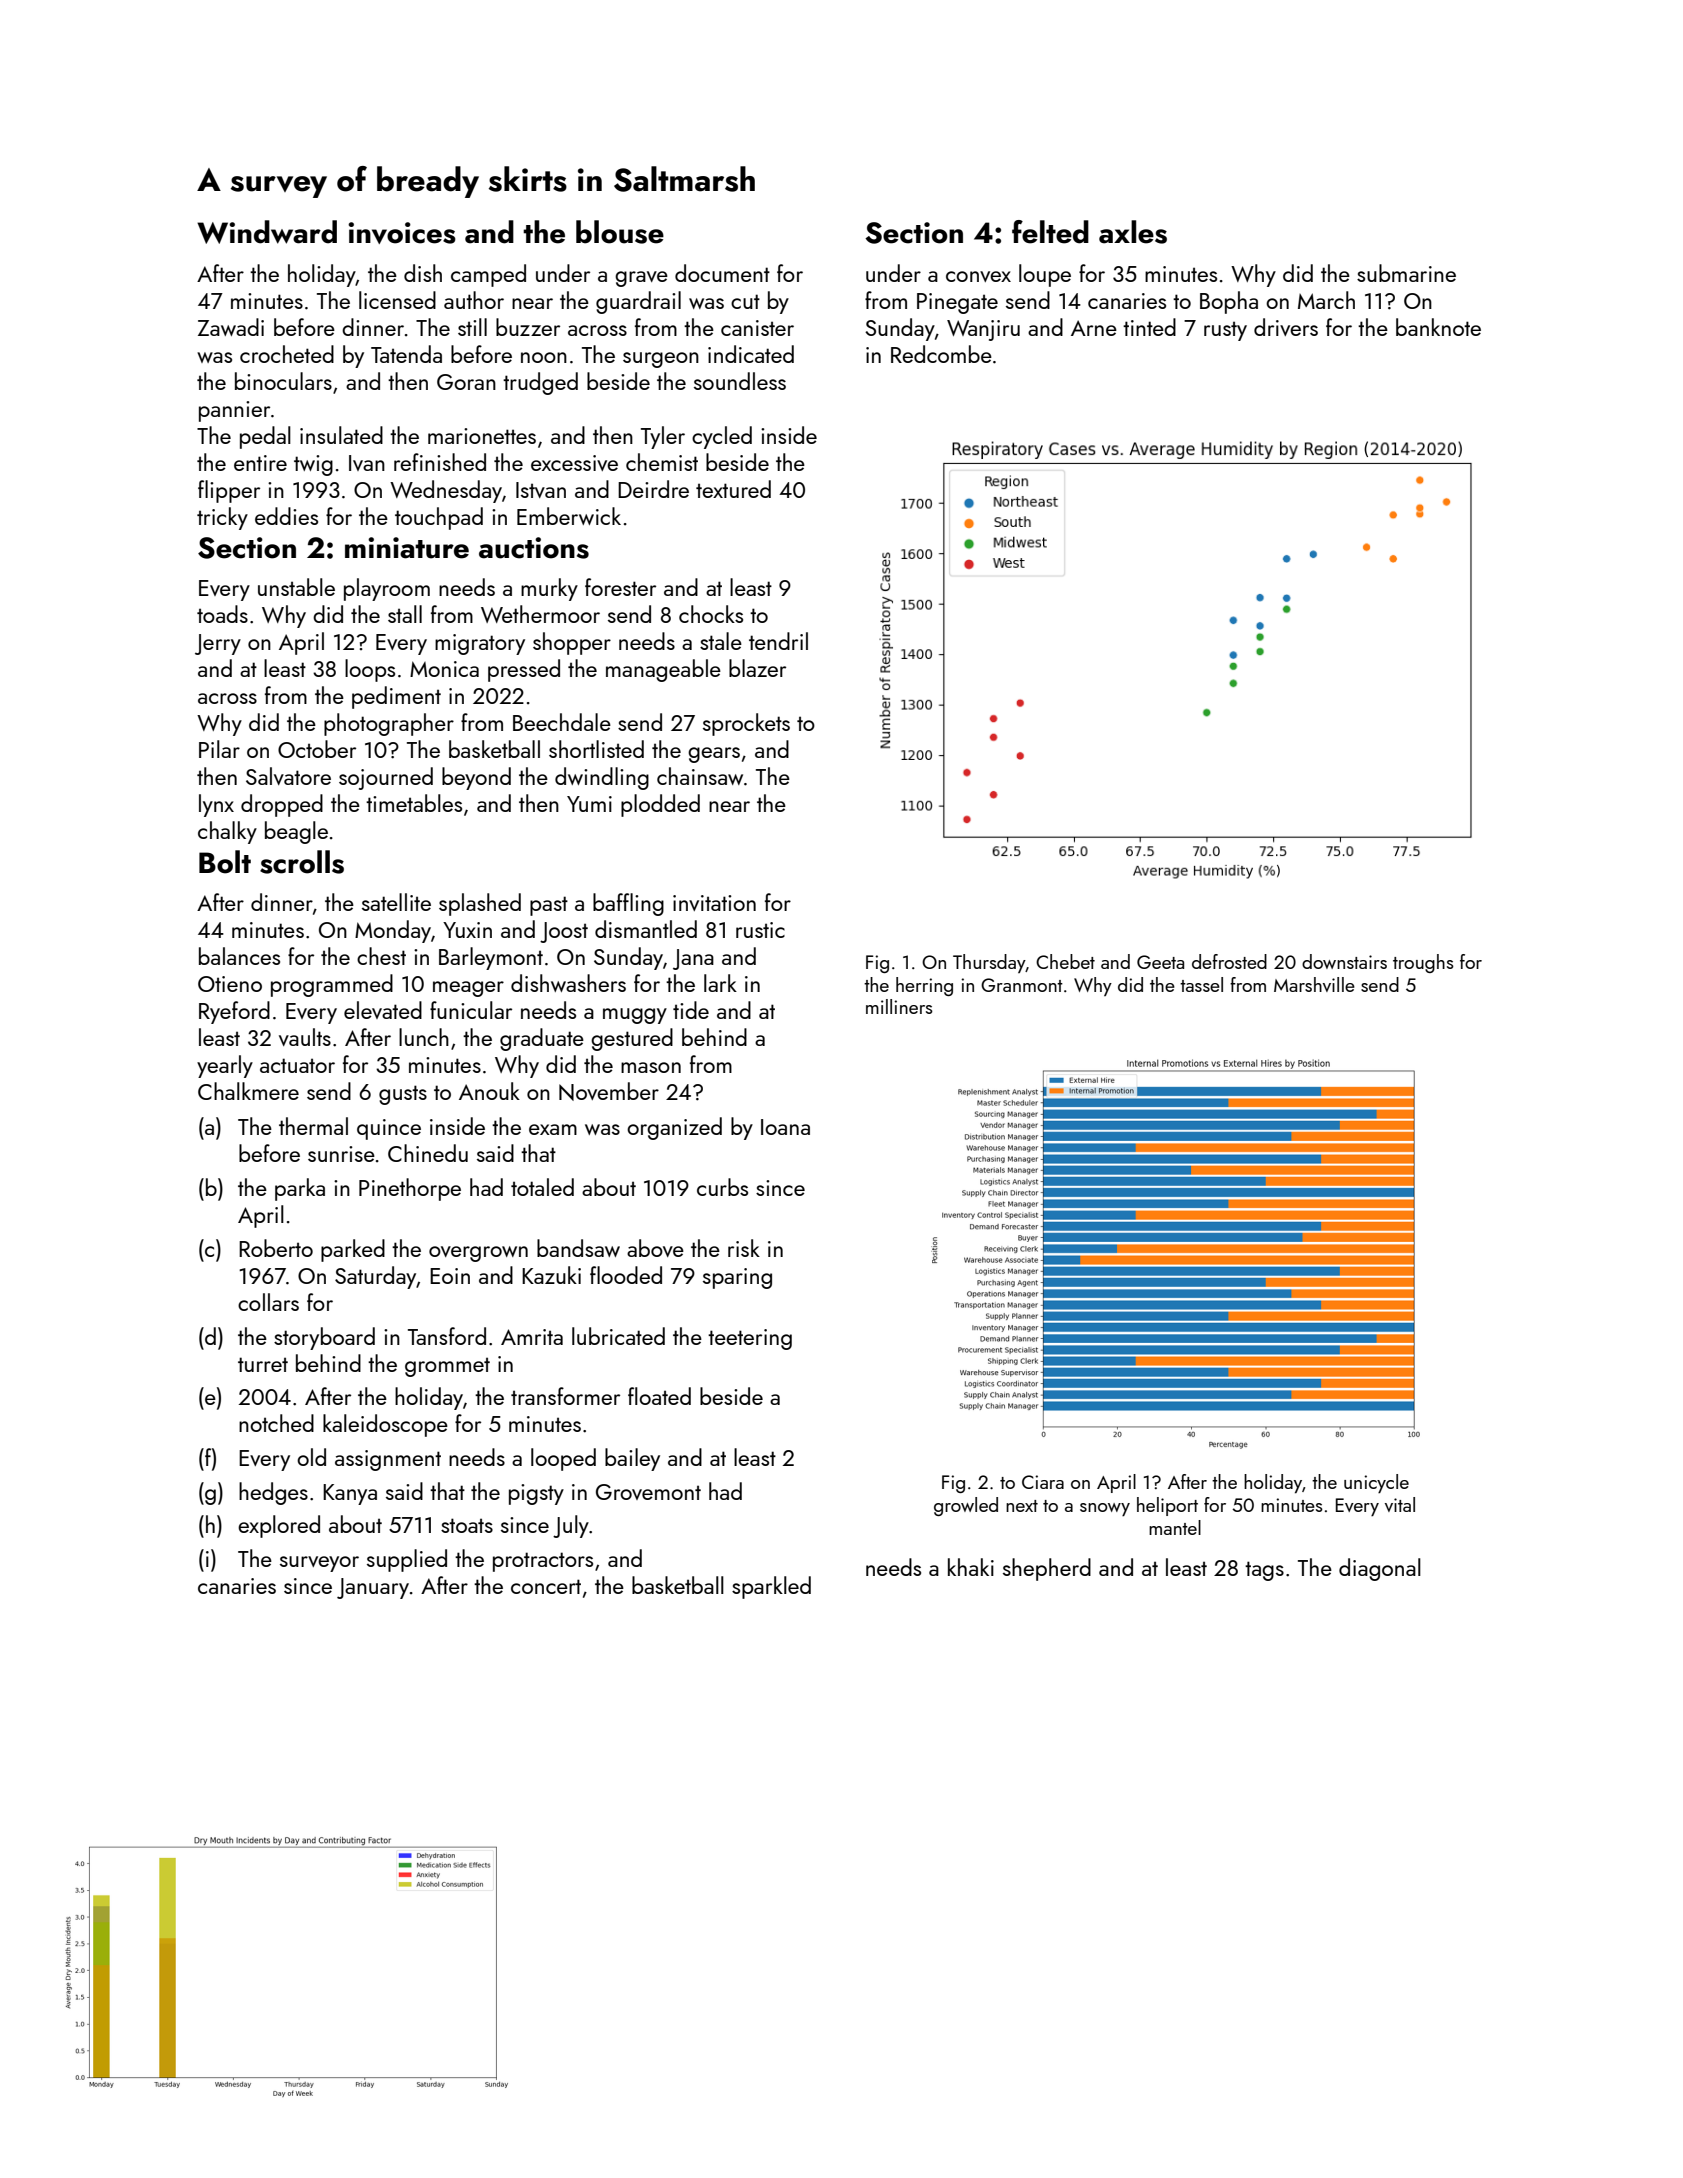  Describe the element at coordinates (239, 956) in the image. I see `balances` at that location.
